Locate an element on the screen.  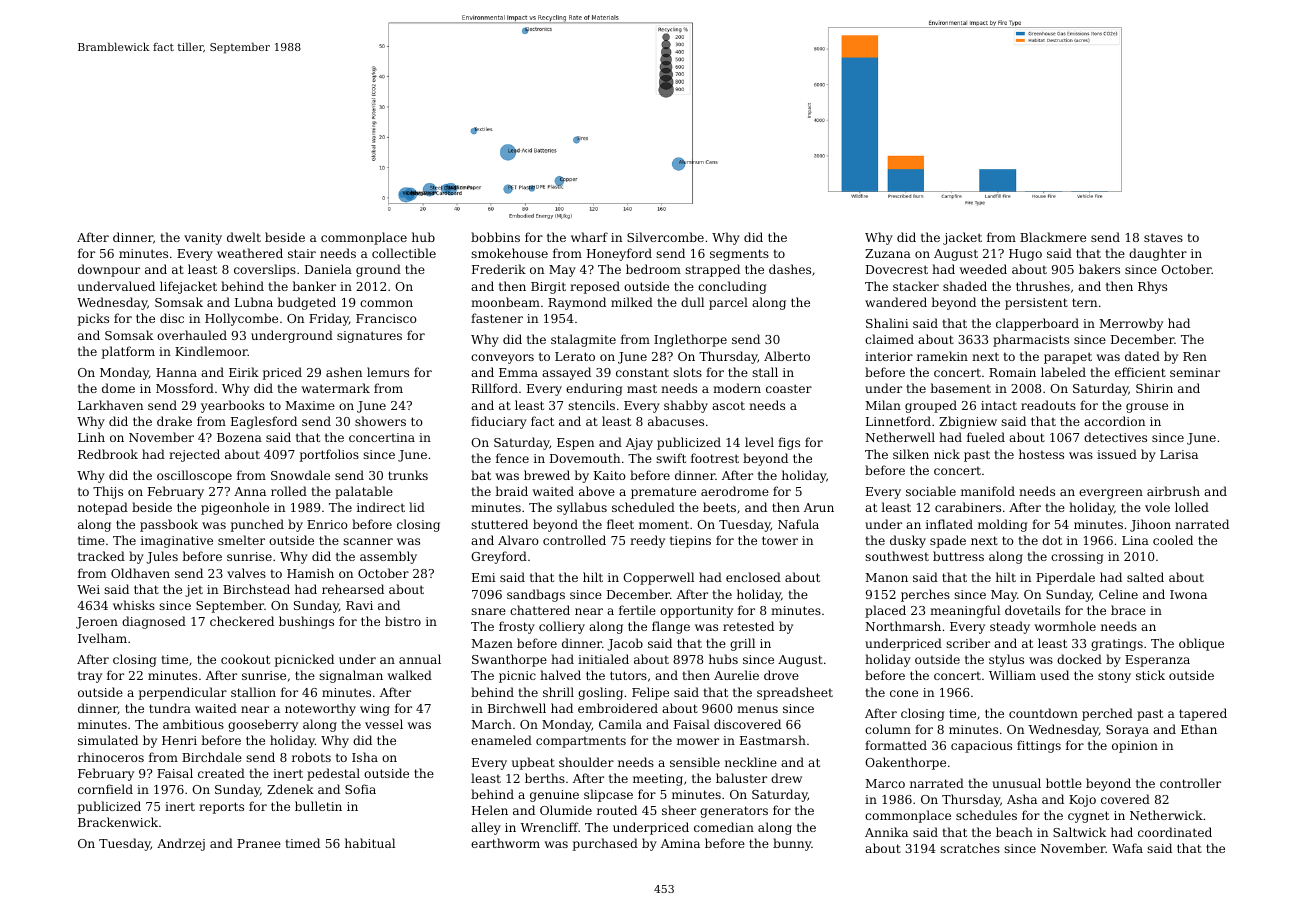
Hollycombe is located at coordinates (241, 319).
